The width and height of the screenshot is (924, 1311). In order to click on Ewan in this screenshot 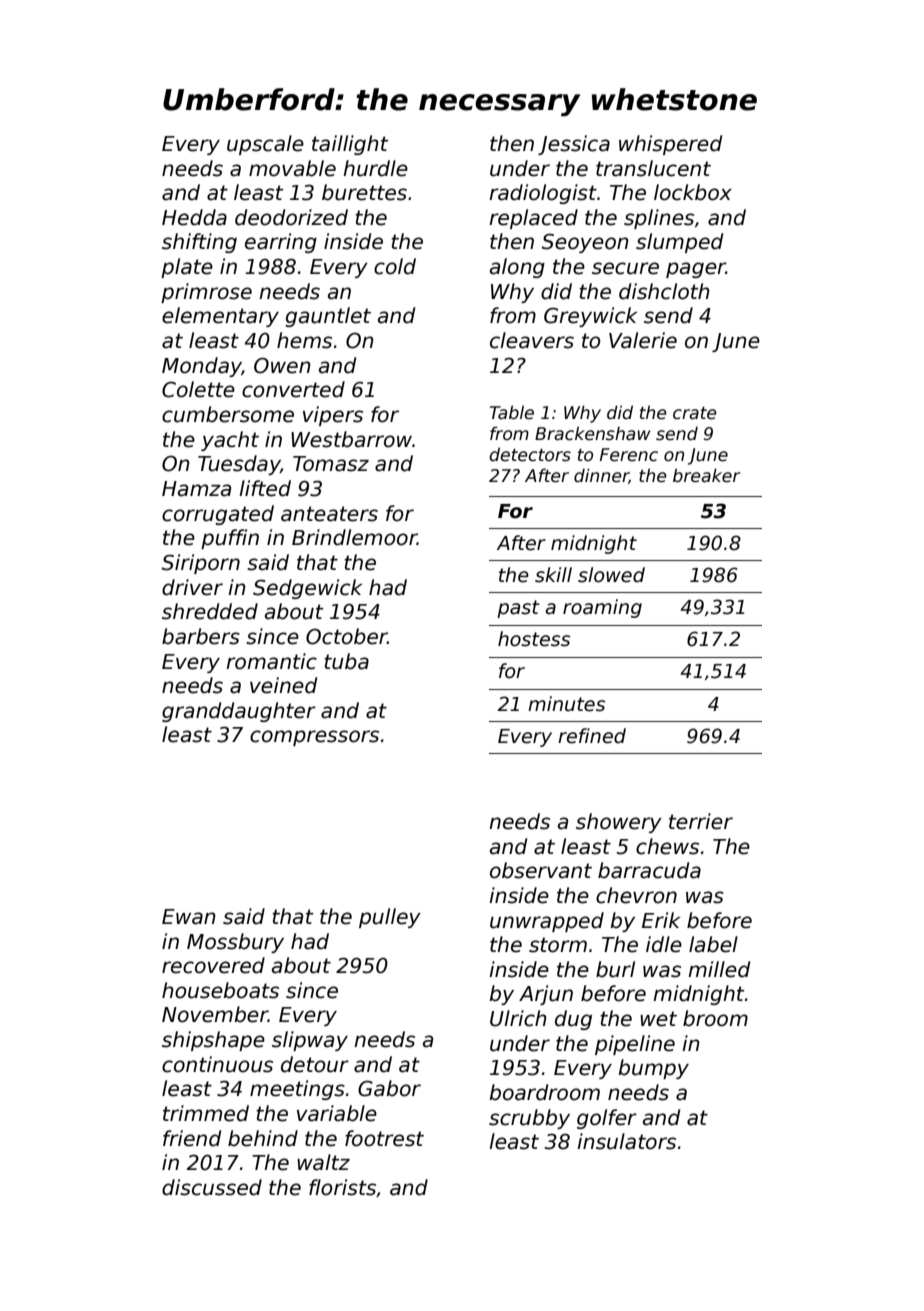, I will do `click(189, 917)`.
